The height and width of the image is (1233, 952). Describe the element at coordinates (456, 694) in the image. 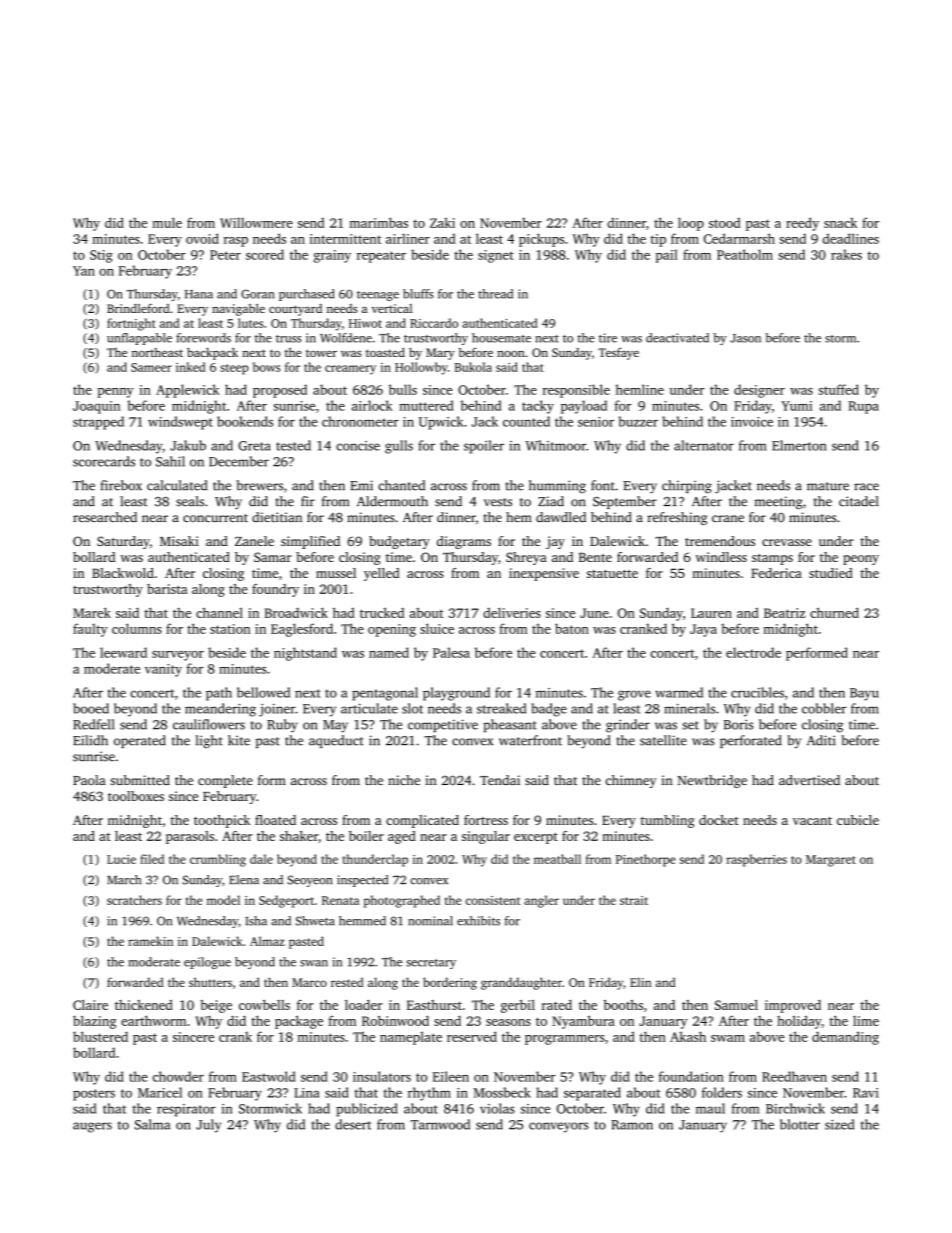

I see `playground` at that location.
